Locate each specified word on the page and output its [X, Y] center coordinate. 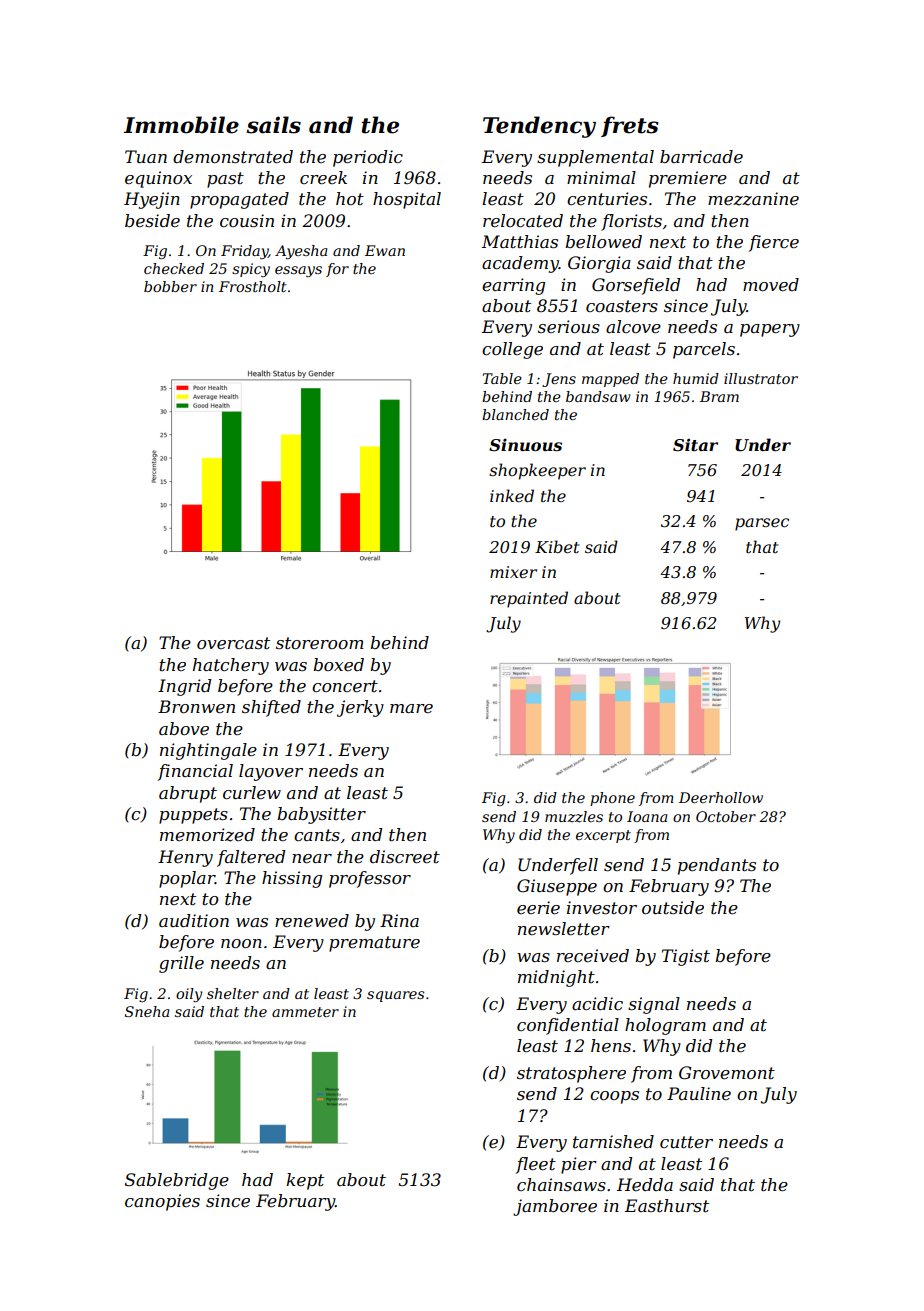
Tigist [686, 957]
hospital [407, 200]
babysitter [321, 815]
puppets [193, 816]
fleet [536, 1165]
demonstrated [233, 156]
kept [305, 1181]
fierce [774, 243]
